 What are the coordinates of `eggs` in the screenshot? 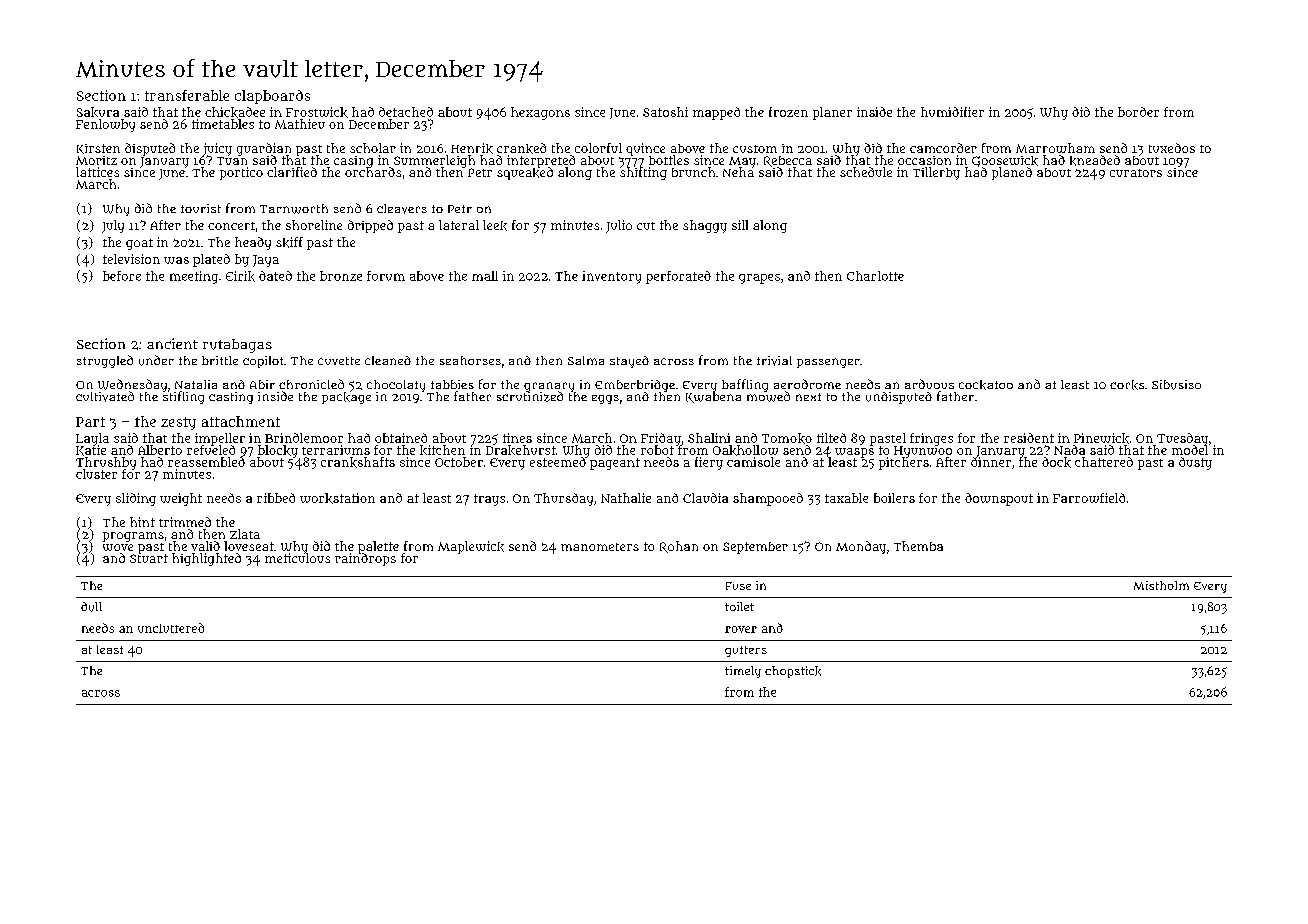 It's located at (605, 399).
